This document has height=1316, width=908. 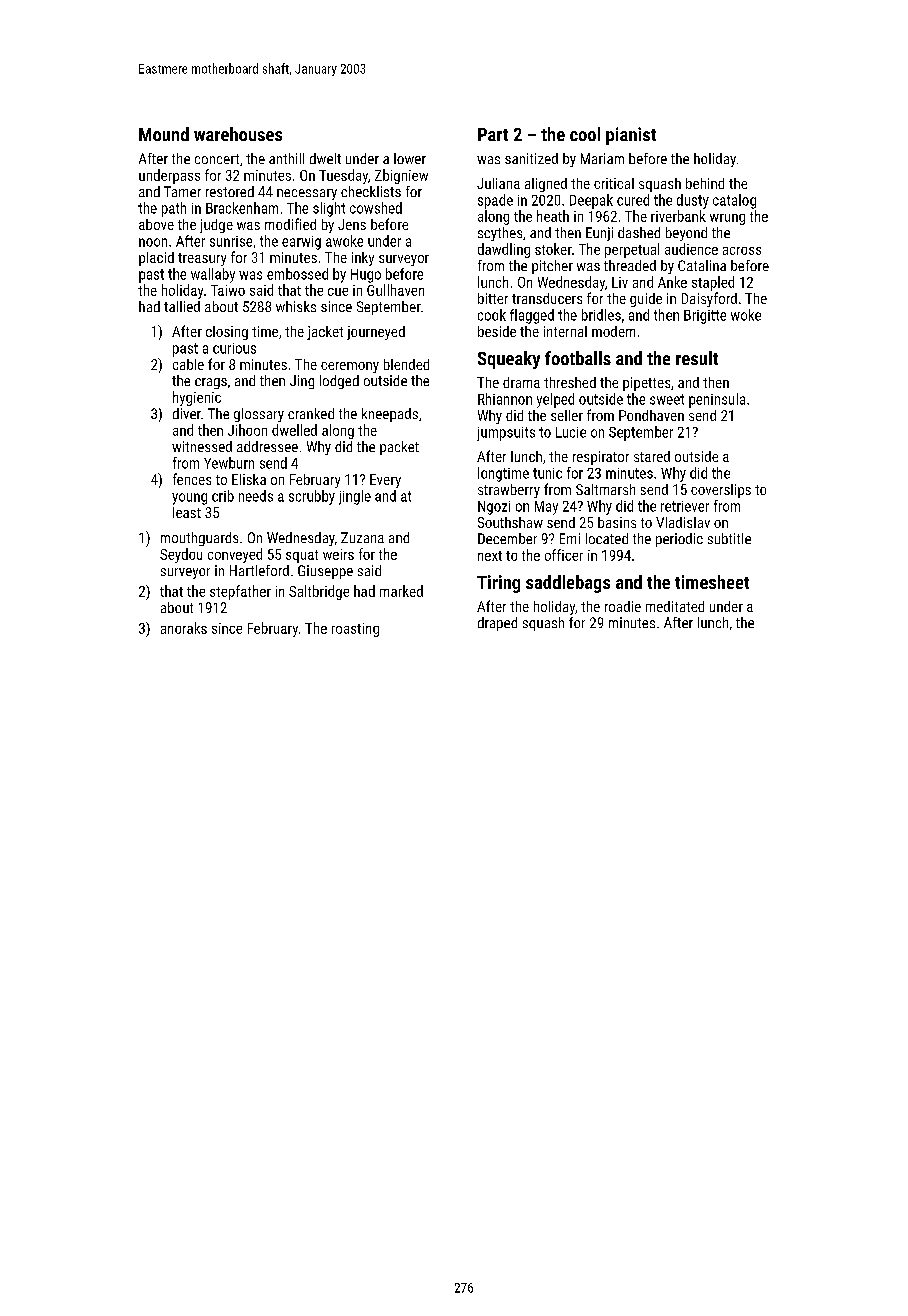 I want to click on Zbigniew, so click(x=401, y=176).
